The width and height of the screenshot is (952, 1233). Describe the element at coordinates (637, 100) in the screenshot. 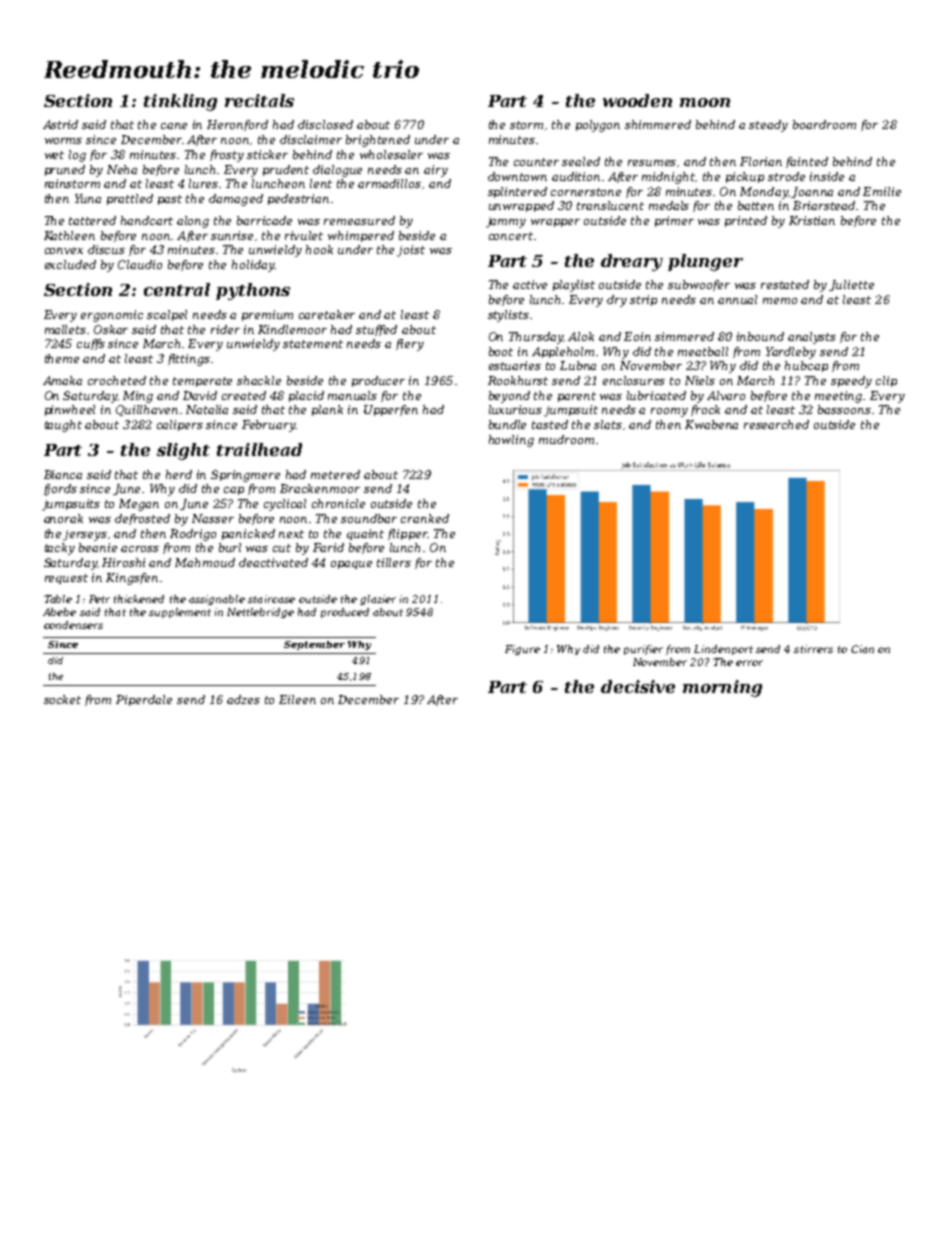

I see `wooden` at that location.
